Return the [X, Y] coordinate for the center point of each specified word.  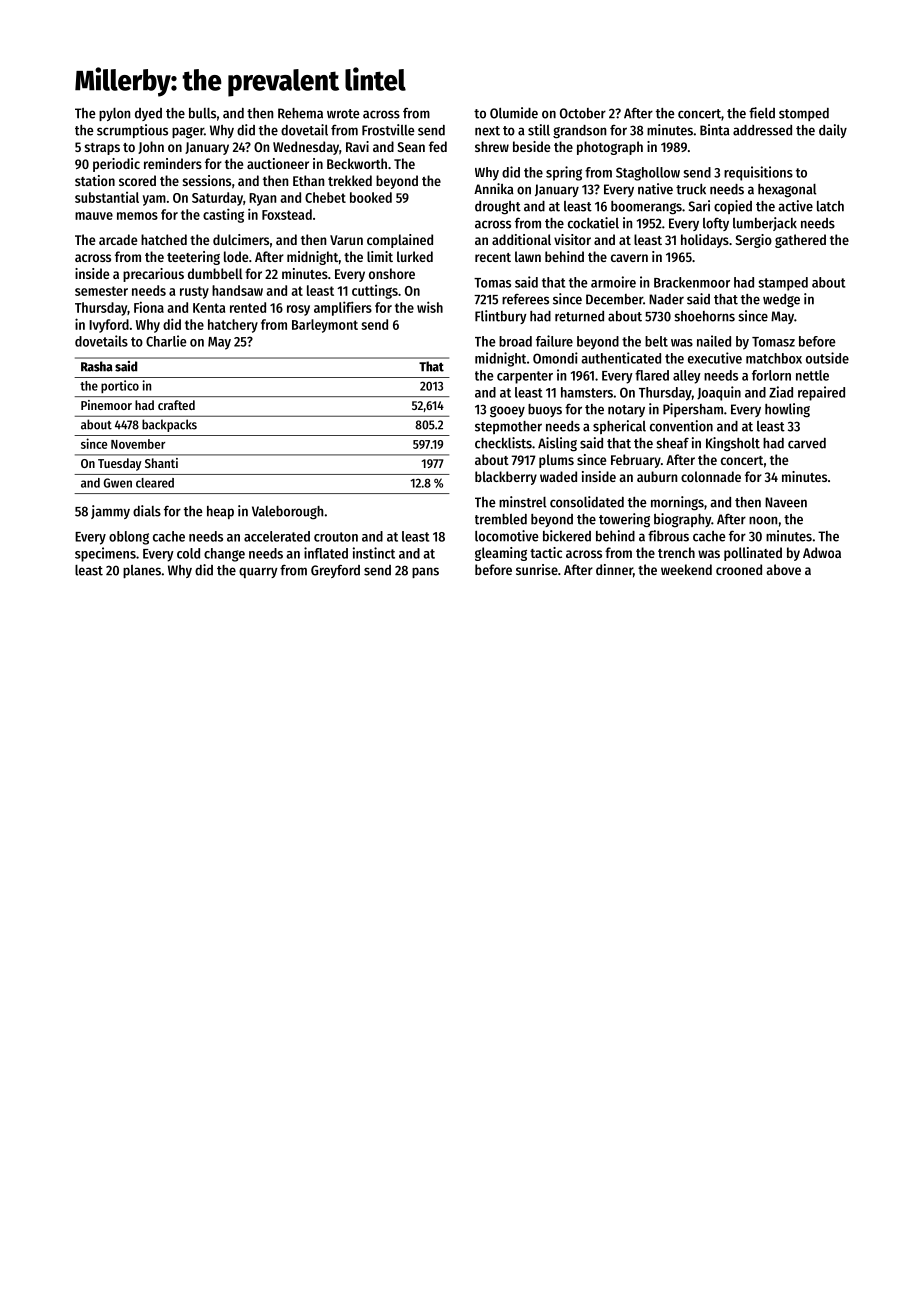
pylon [114, 114]
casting [223, 215]
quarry [258, 572]
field [762, 113]
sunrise [537, 569]
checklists [503, 443]
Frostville [388, 130]
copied [733, 207]
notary [626, 411]
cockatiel [593, 223]
